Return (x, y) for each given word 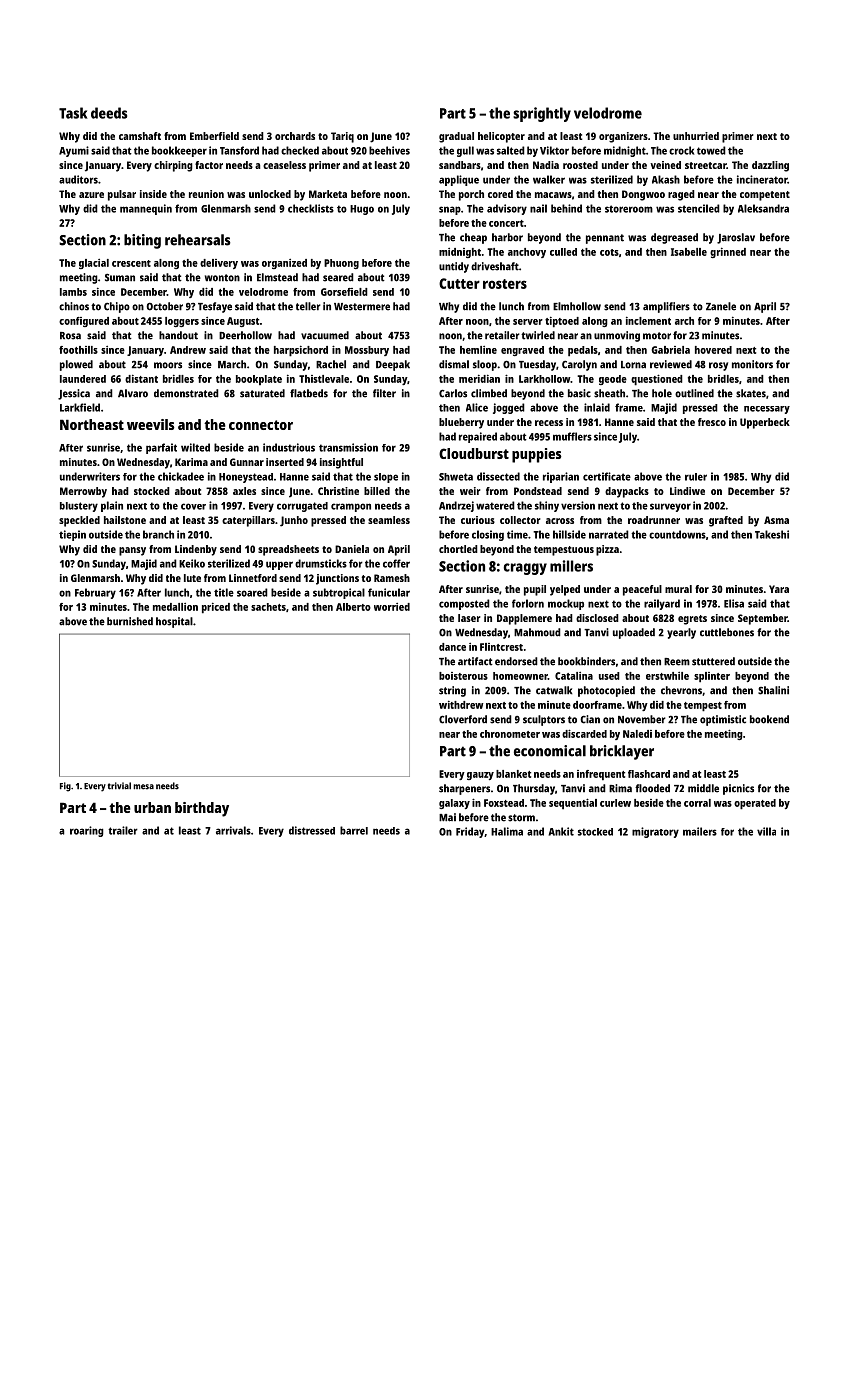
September (763, 619)
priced (216, 608)
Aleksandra (763, 208)
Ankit (561, 831)
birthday (202, 809)
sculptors (544, 720)
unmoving (617, 336)
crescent (131, 263)
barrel (354, 830)
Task (73, 113)
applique (459, 180)
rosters (505, 284)
